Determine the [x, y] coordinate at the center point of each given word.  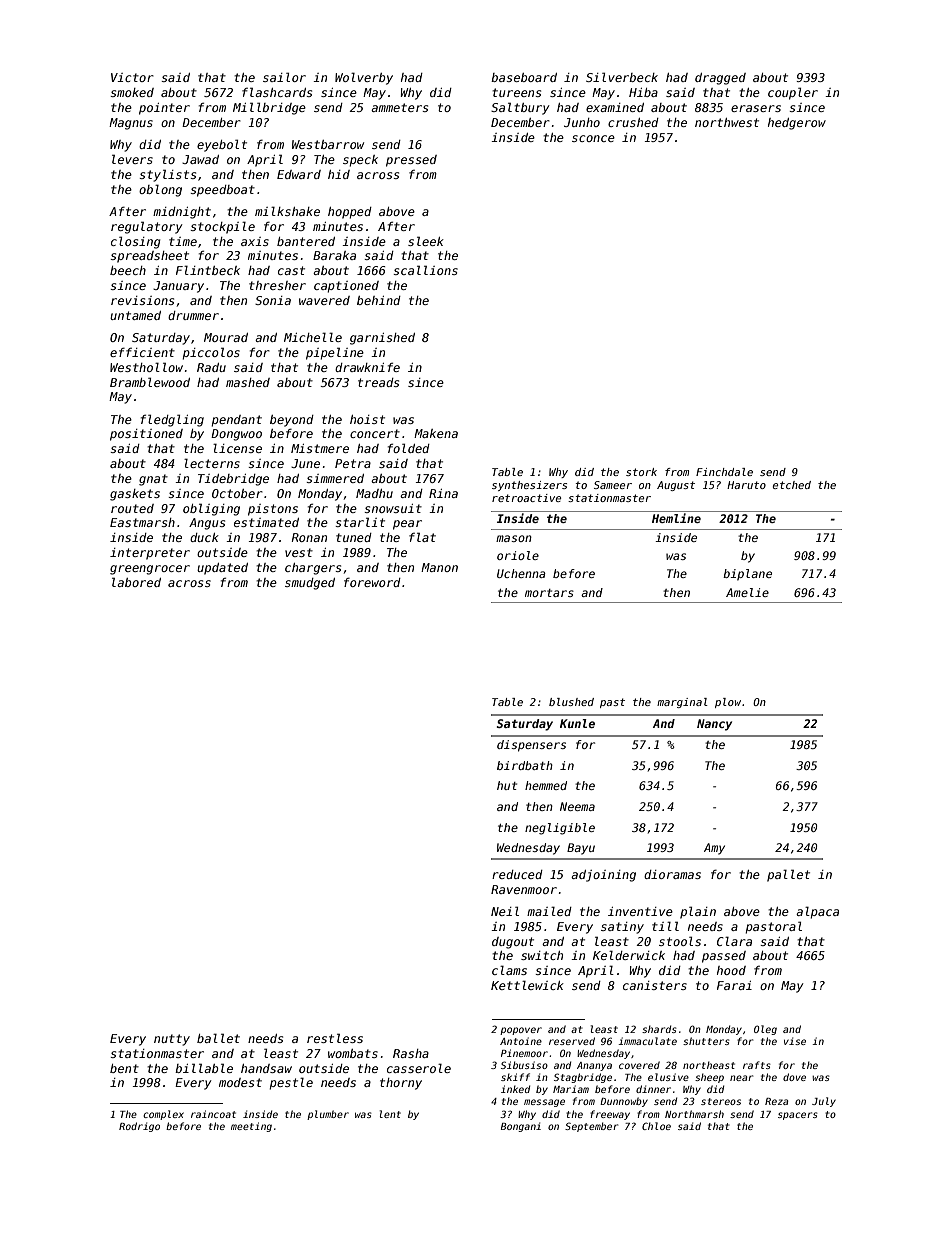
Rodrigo [139, 1127]
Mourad [226, 337]
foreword [372, 582]
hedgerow [797, 124]
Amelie [747, 592]
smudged [310, 584]
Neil [505, 911]
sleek [426, 241]
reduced [517, 874]
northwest [727, 122]
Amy [714, 849]
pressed [411, 161]
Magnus [131, 124]
